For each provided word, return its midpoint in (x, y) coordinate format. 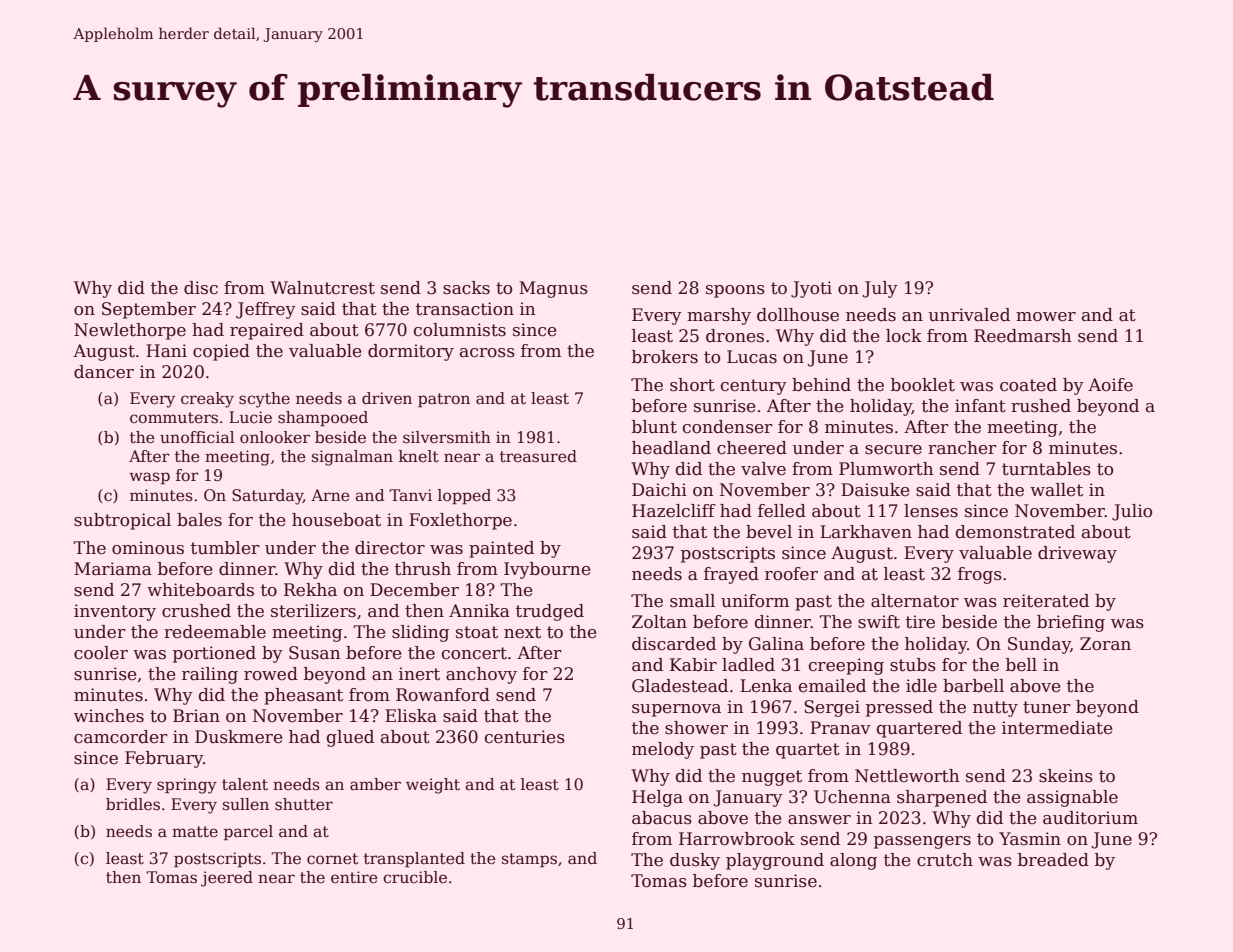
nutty (995, 709)
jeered (227, 879)
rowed (271, 674)
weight (433, 786)
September (149, 310)
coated (1028, 385)
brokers (665, 357)
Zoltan (659, 622)
